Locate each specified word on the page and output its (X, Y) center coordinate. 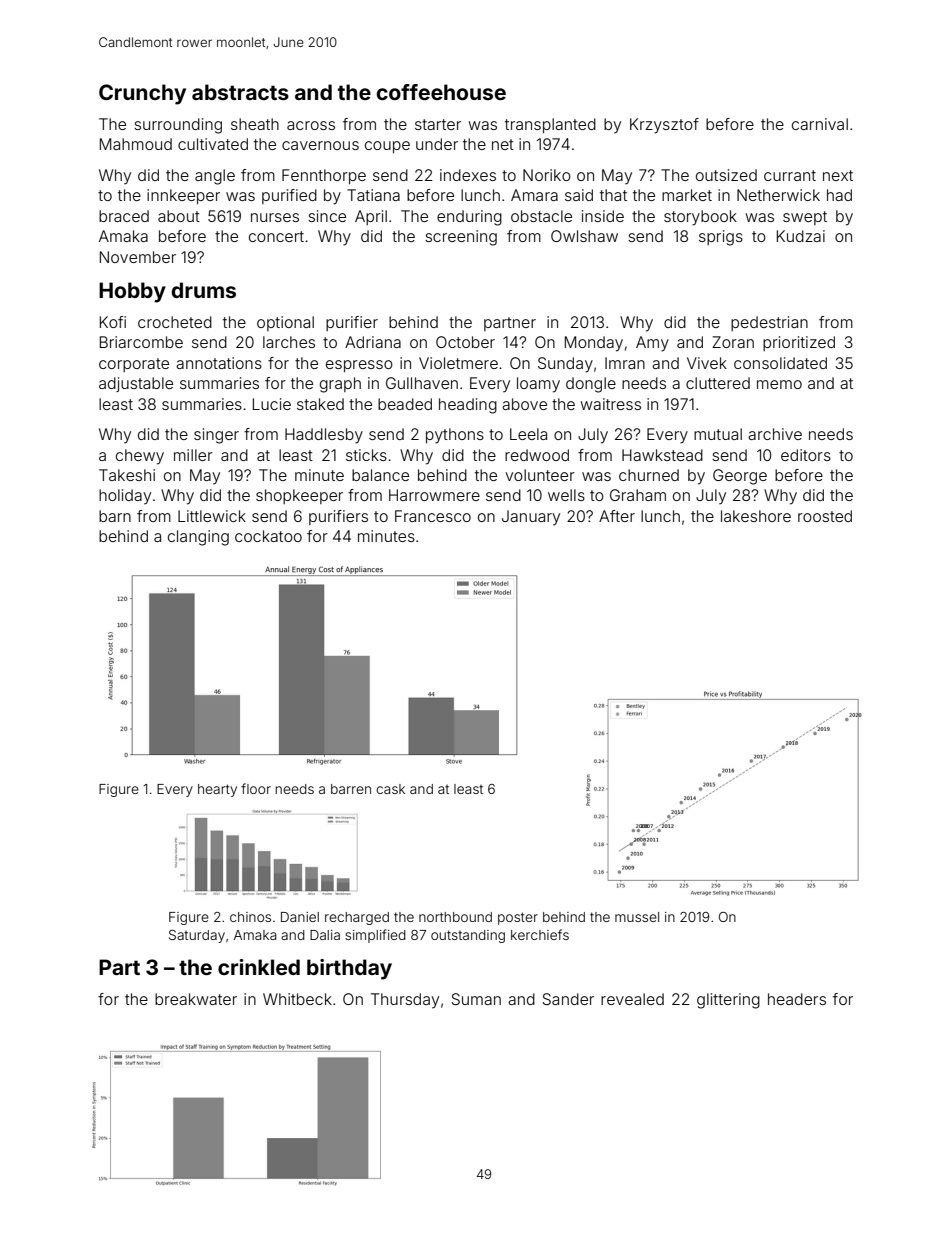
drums (204, 290)
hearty (217, 790)
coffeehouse (441, 92)
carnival (820, 124)
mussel (637, 917)
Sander (568, 999)
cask (390, 789)
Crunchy (142, 94)
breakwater (196, 999)
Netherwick (778, 195)
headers (797, 999)
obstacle (541, 216)
